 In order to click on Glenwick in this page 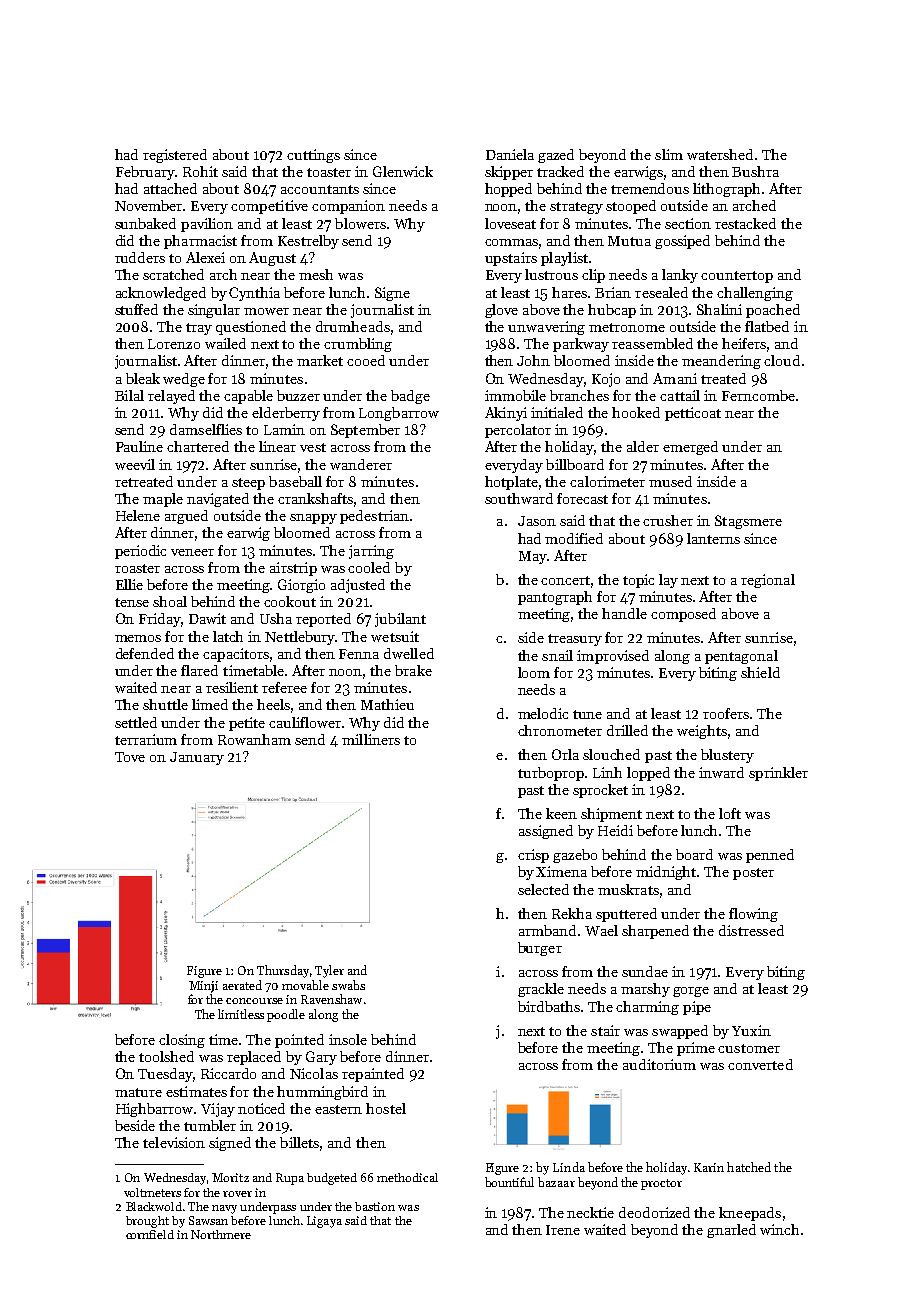, I will do `click(403, 171)`.
